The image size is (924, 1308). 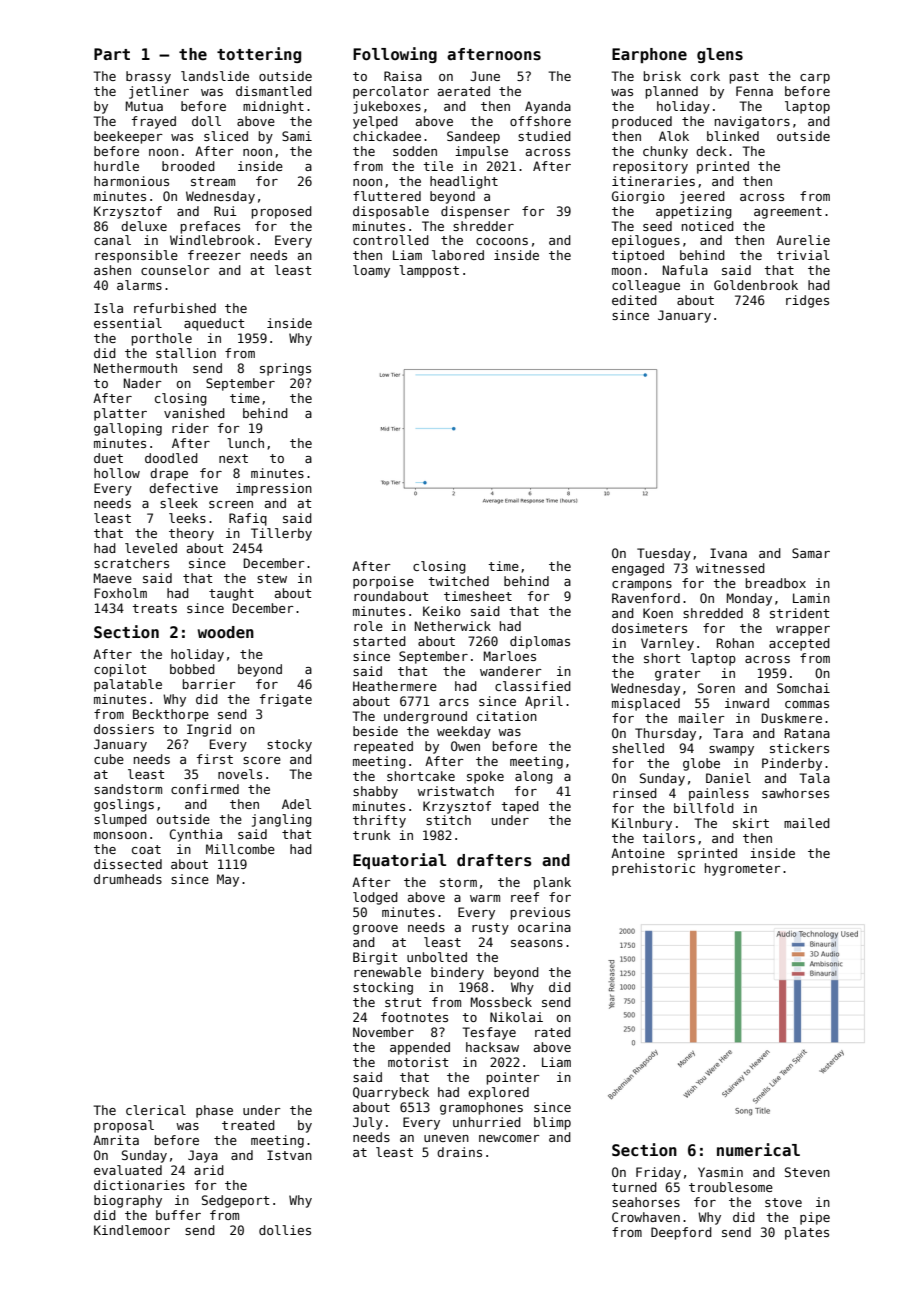 What do you see at coordinates (807, 704) in the document?
I see `commas` at bounding box center [807, 704].
